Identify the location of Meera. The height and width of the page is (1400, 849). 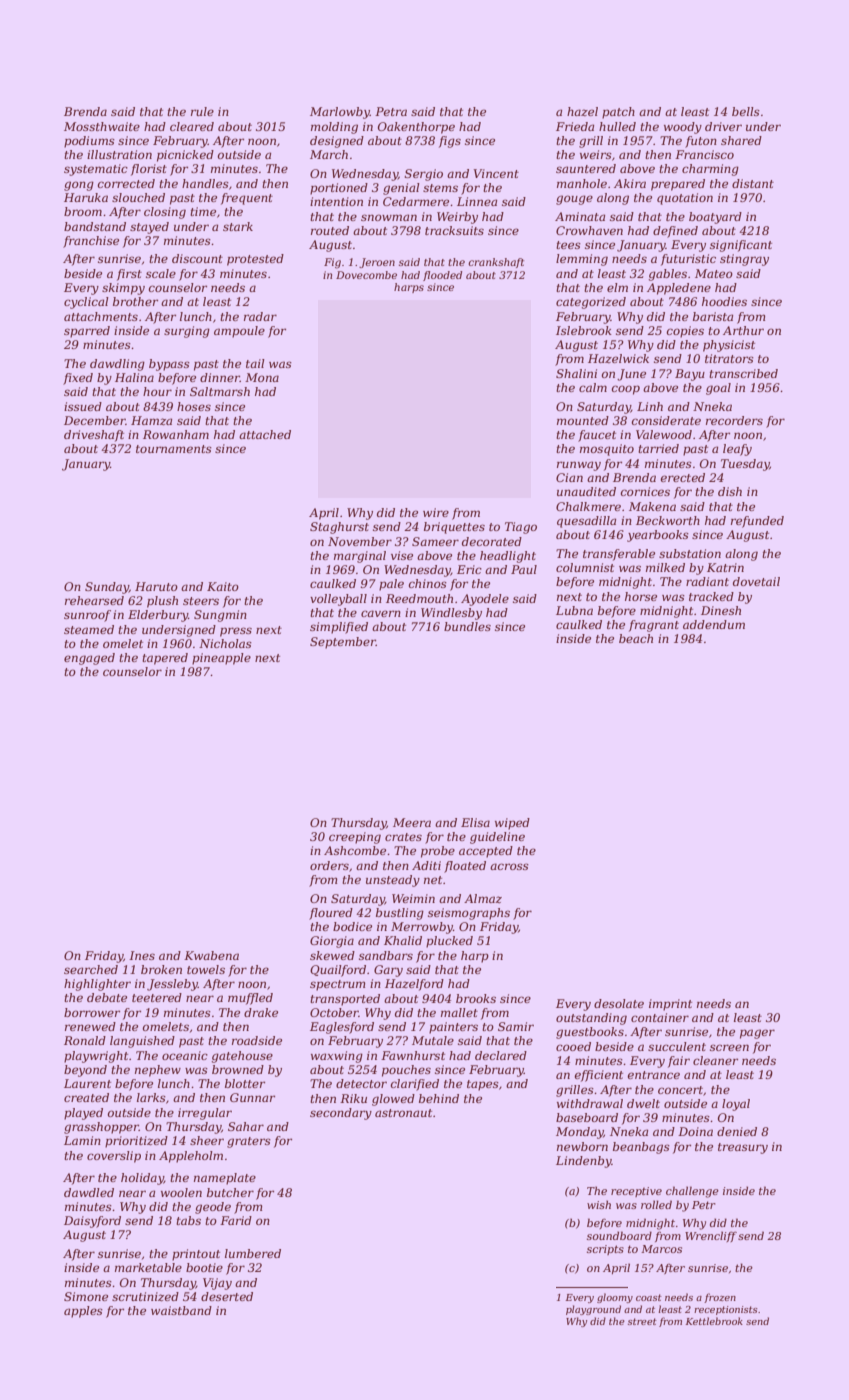
(412, 822).
